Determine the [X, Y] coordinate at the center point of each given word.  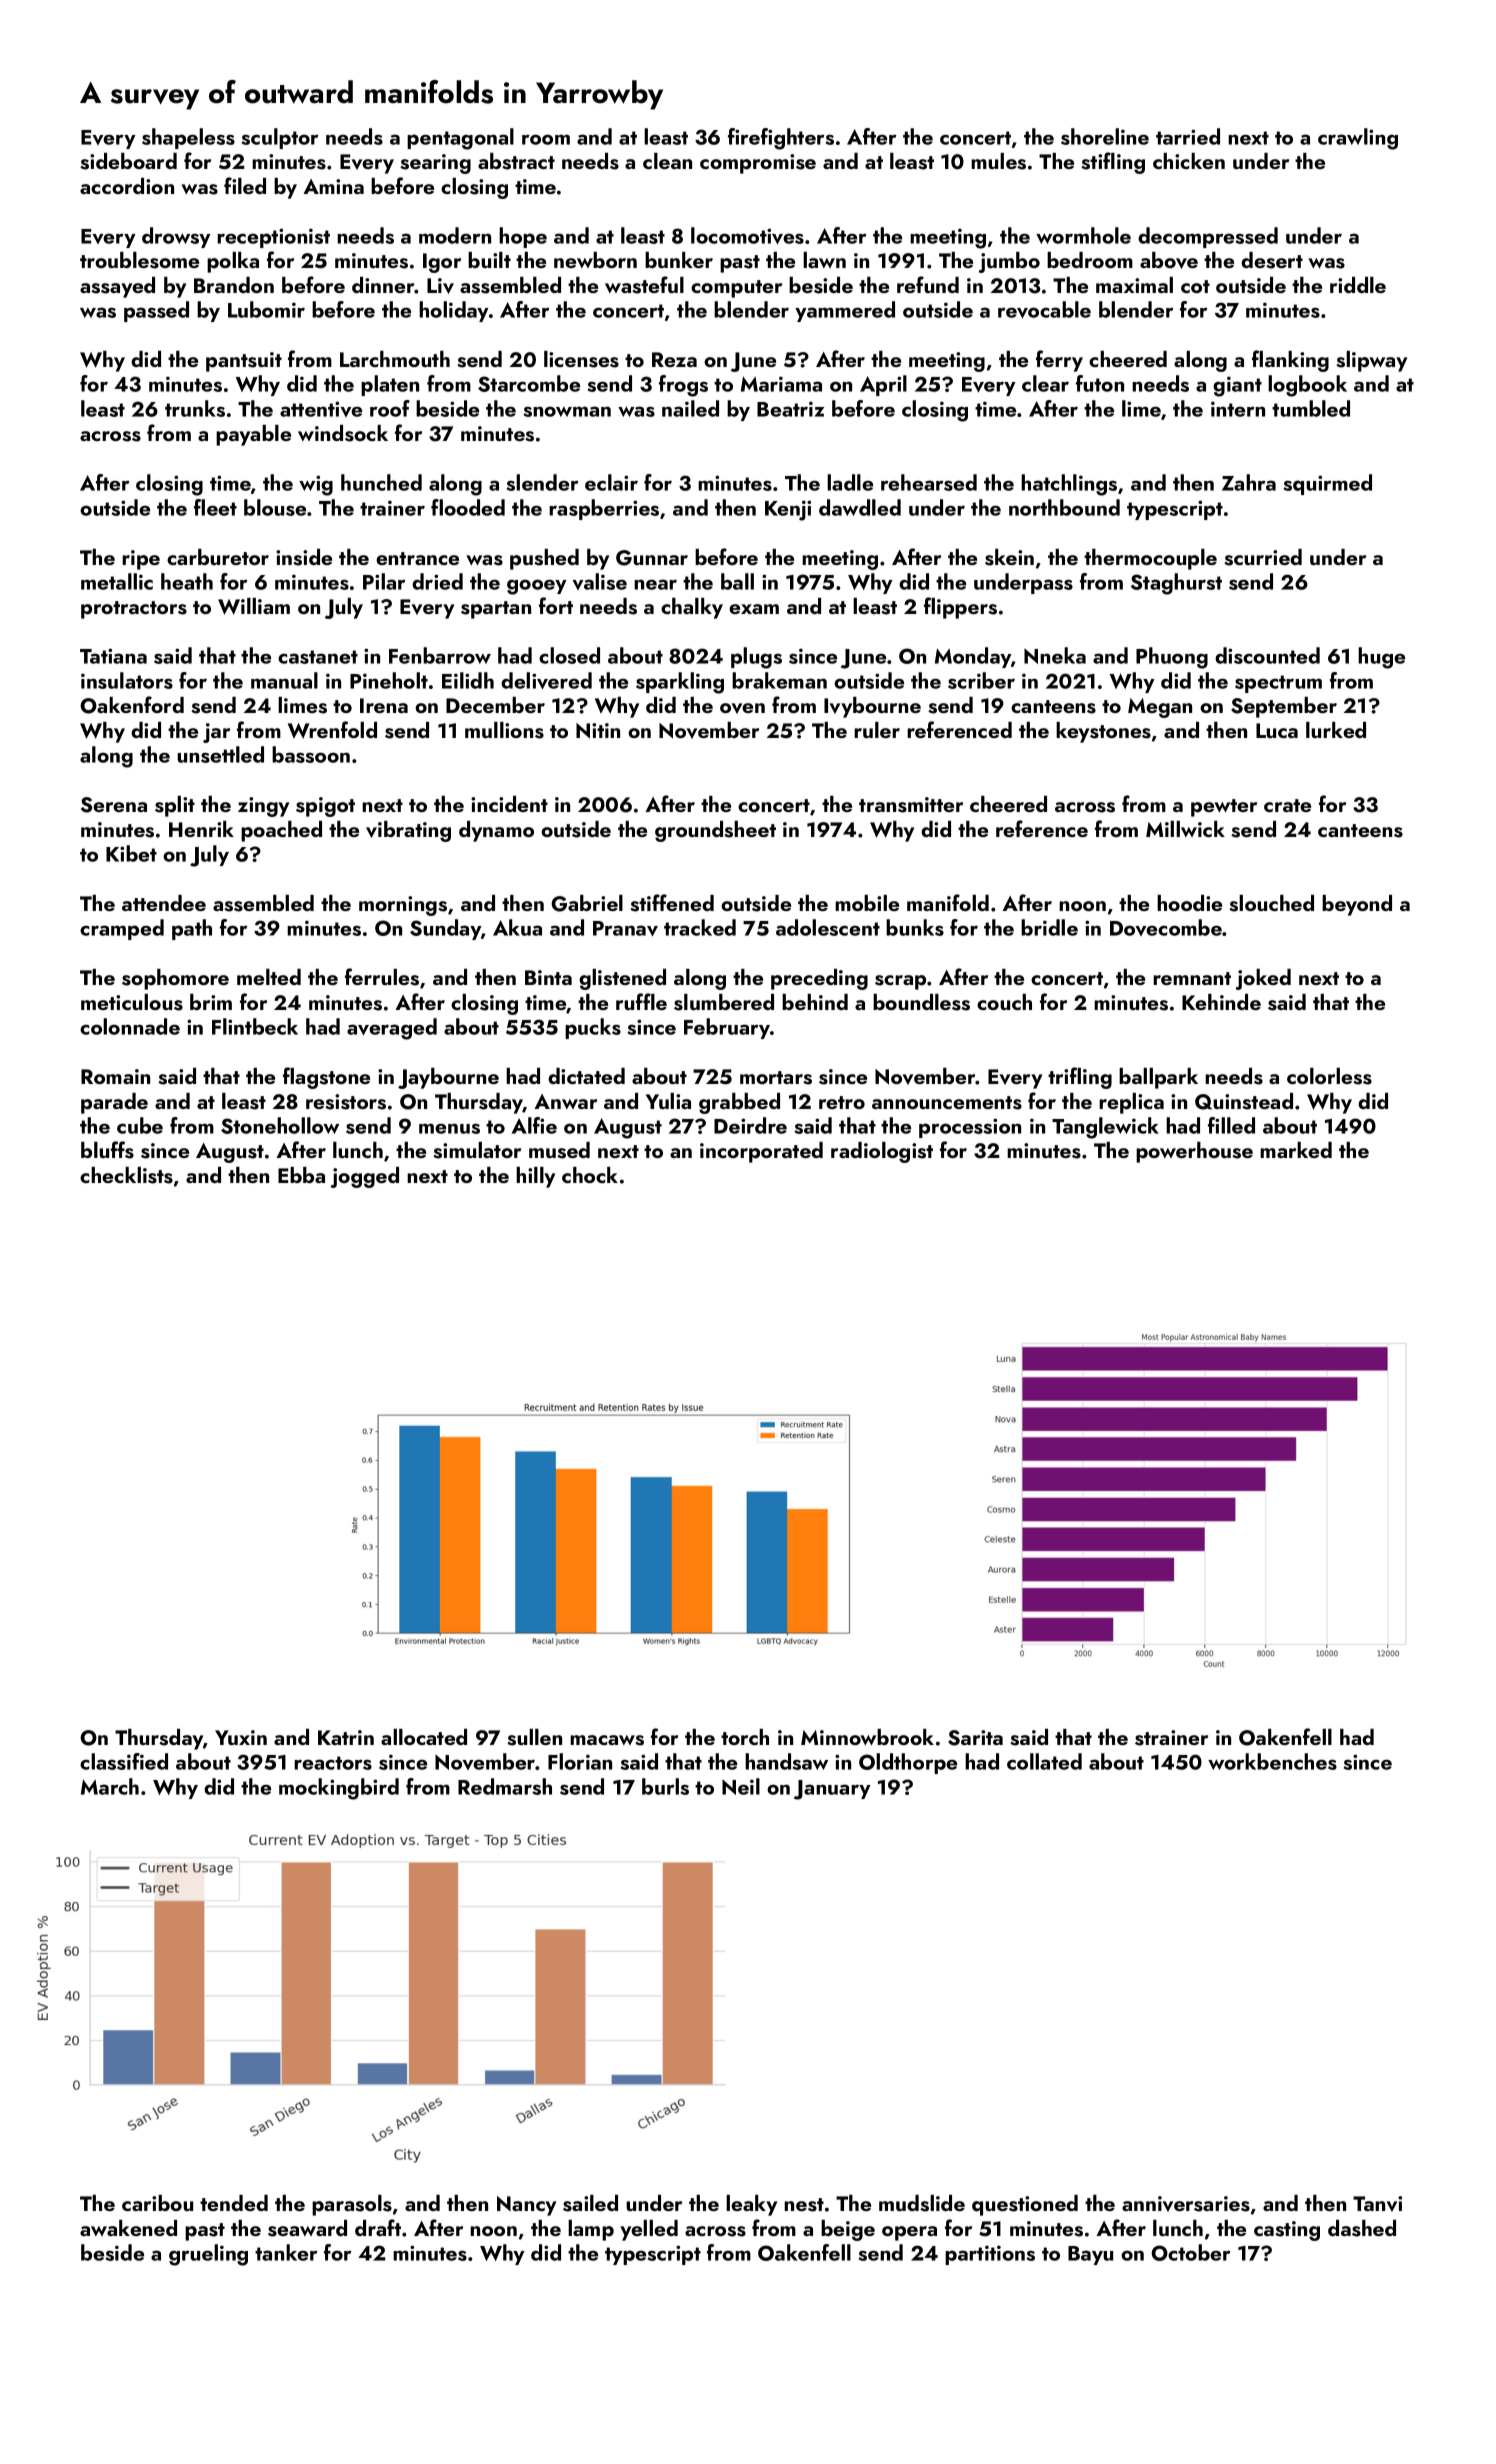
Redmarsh [505, 1786]
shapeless [188, 138]
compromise [758, 164]
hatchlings [1069, 485]
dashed [1362, 2228]
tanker [286, 2252]
